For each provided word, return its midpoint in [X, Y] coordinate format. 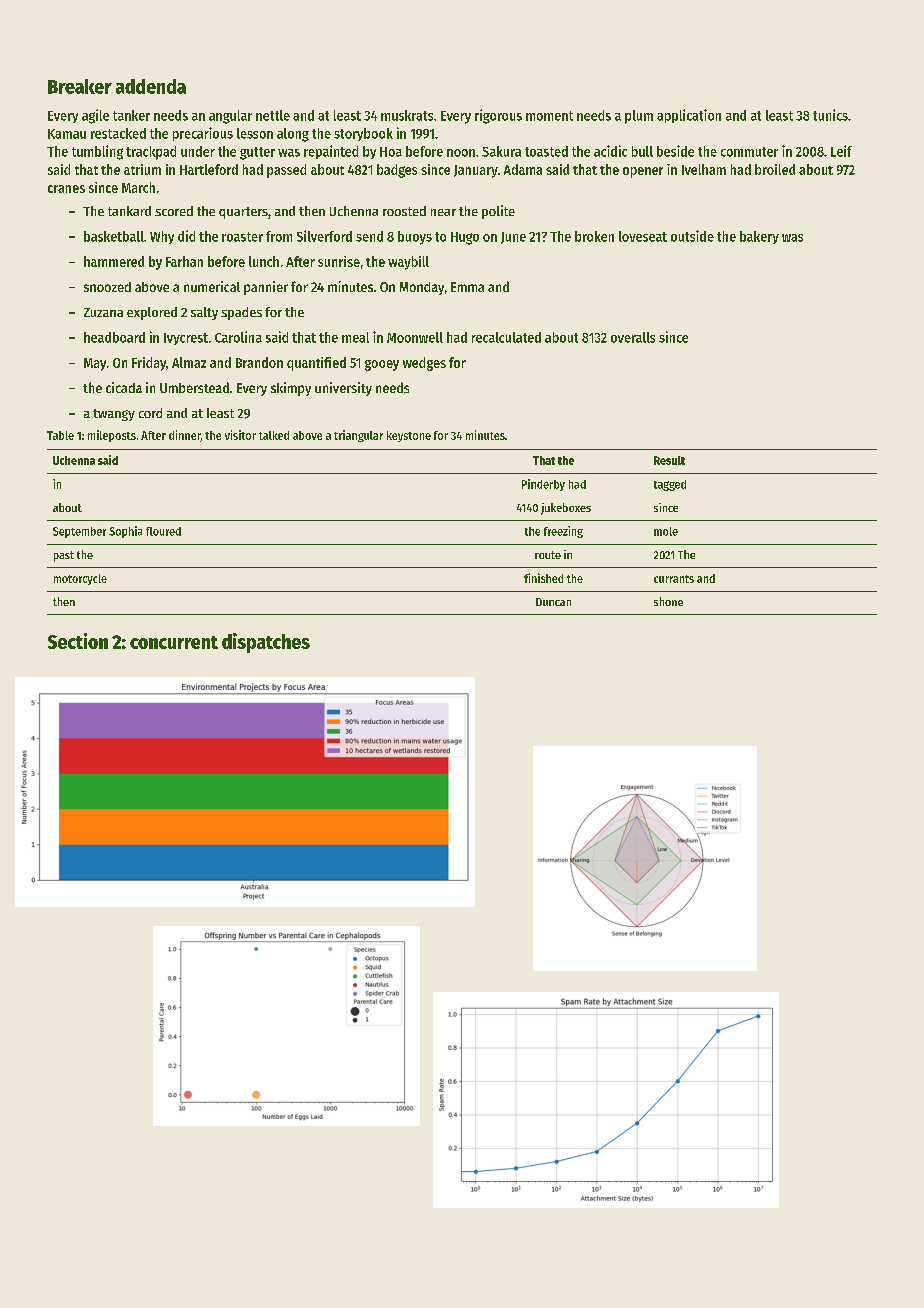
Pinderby [543, 485]
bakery [759, 237]
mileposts [112, 436]
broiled [775, 169]
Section [78, 641]
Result [669, 460]
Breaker [80, 86]
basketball [114, 236]
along [293, 135]
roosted [404, 211]
